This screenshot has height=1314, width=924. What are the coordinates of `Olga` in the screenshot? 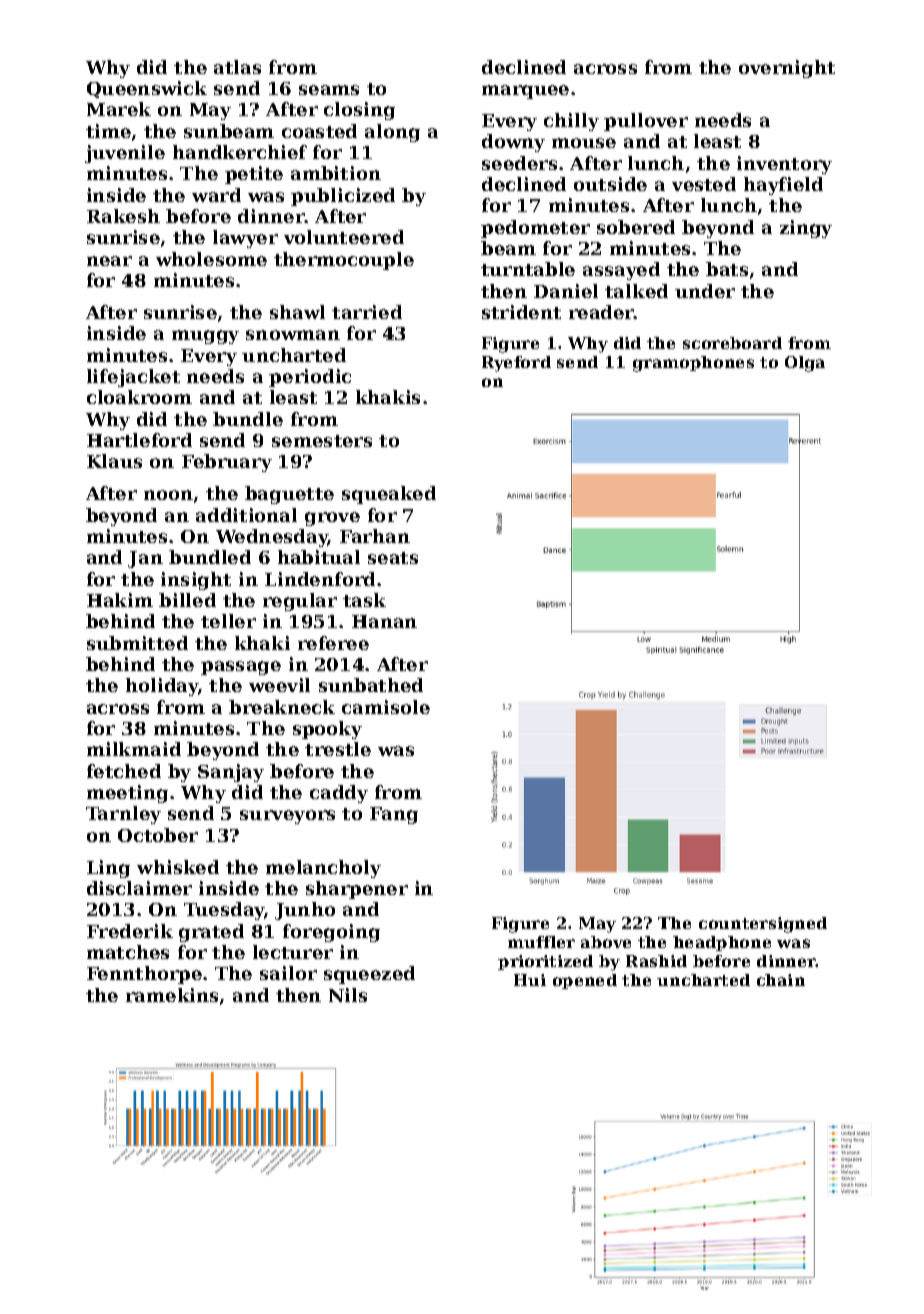 It's located at (805, 364).
